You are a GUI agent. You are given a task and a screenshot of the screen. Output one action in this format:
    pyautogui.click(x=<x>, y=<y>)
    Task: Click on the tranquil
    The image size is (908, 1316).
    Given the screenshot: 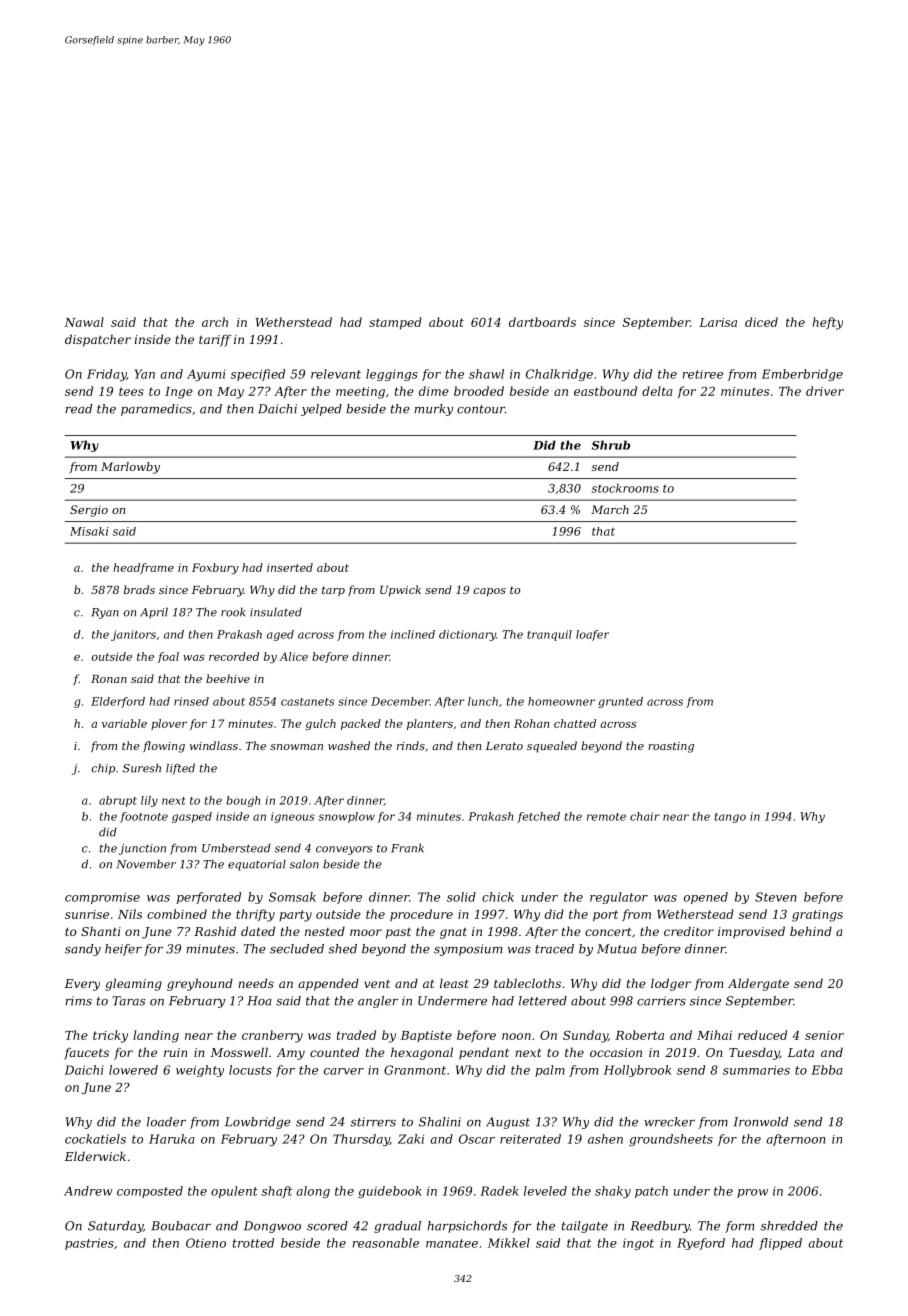 What is the action you would take?
    pyautogui.click(x=549, y=635)
